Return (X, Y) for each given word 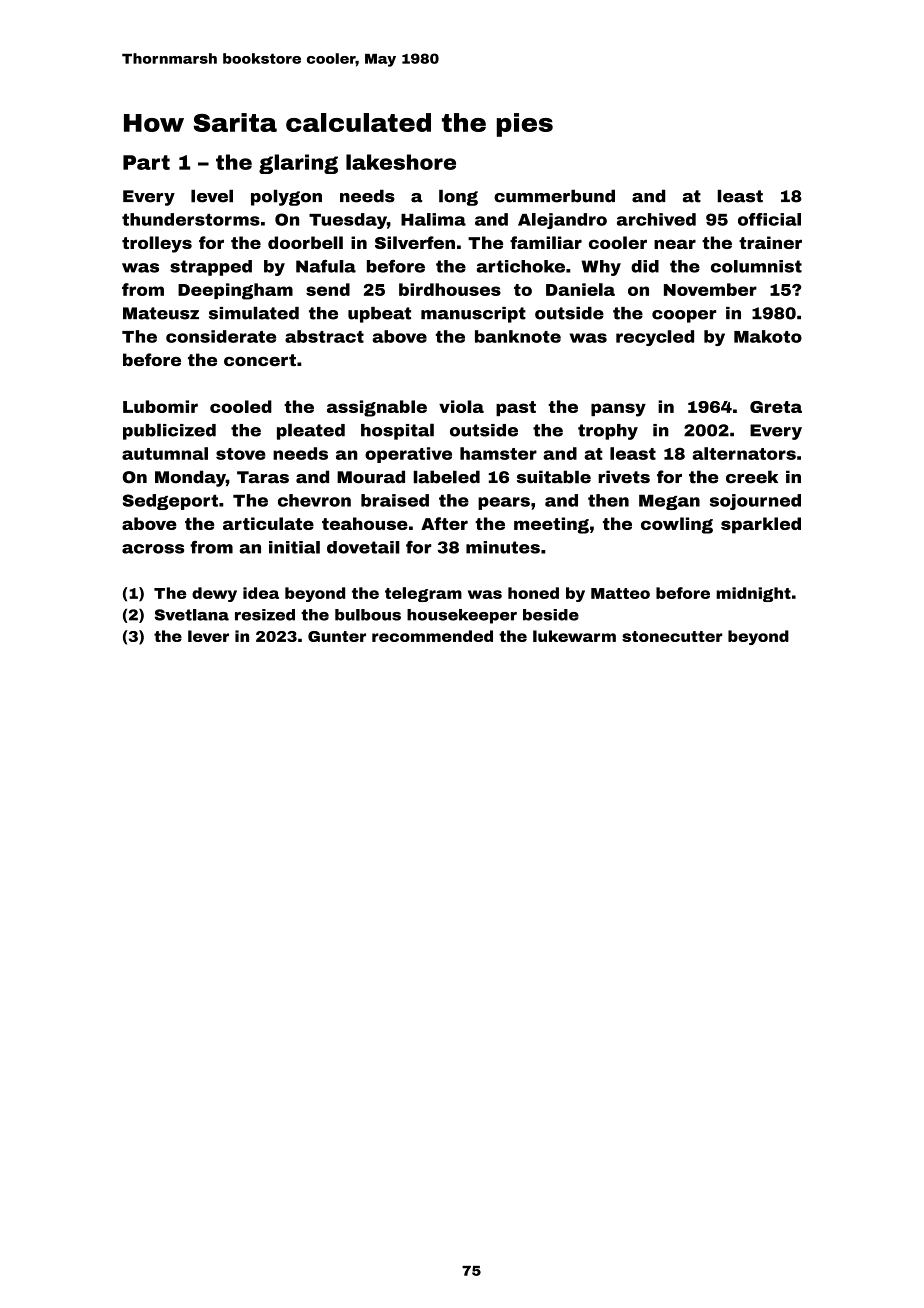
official (769, 219)
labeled (446, 477)
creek (752, 477)
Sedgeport (170, 502)
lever (208, 636)
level (212, 196)
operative (408, 455)
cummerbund (554, 196)
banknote (518, 336)
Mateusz (161, 313)
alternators (744, 453)
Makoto (768, 336)
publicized (169, 431)
